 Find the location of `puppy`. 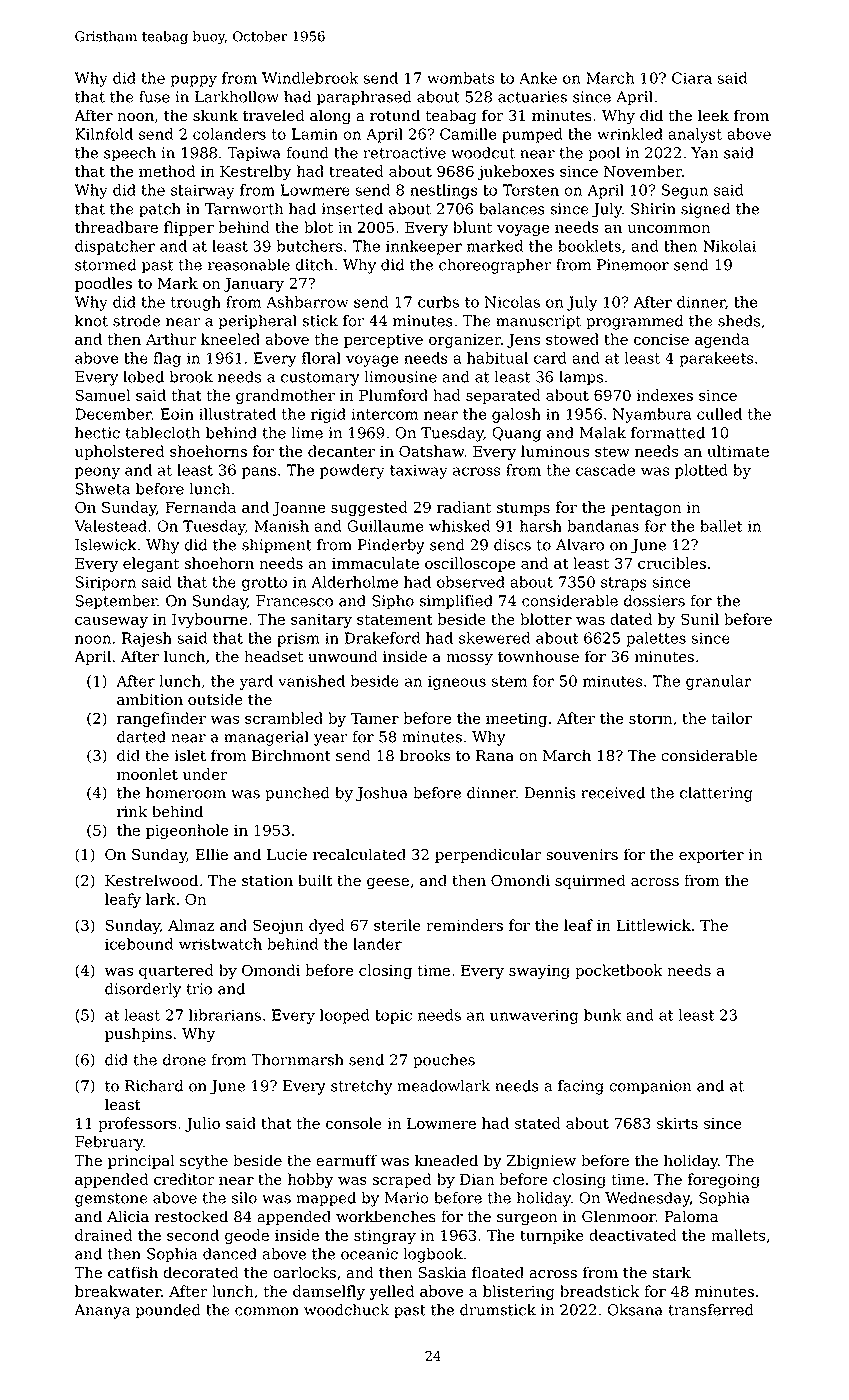

puppy is located at coordinates (194, 81).
